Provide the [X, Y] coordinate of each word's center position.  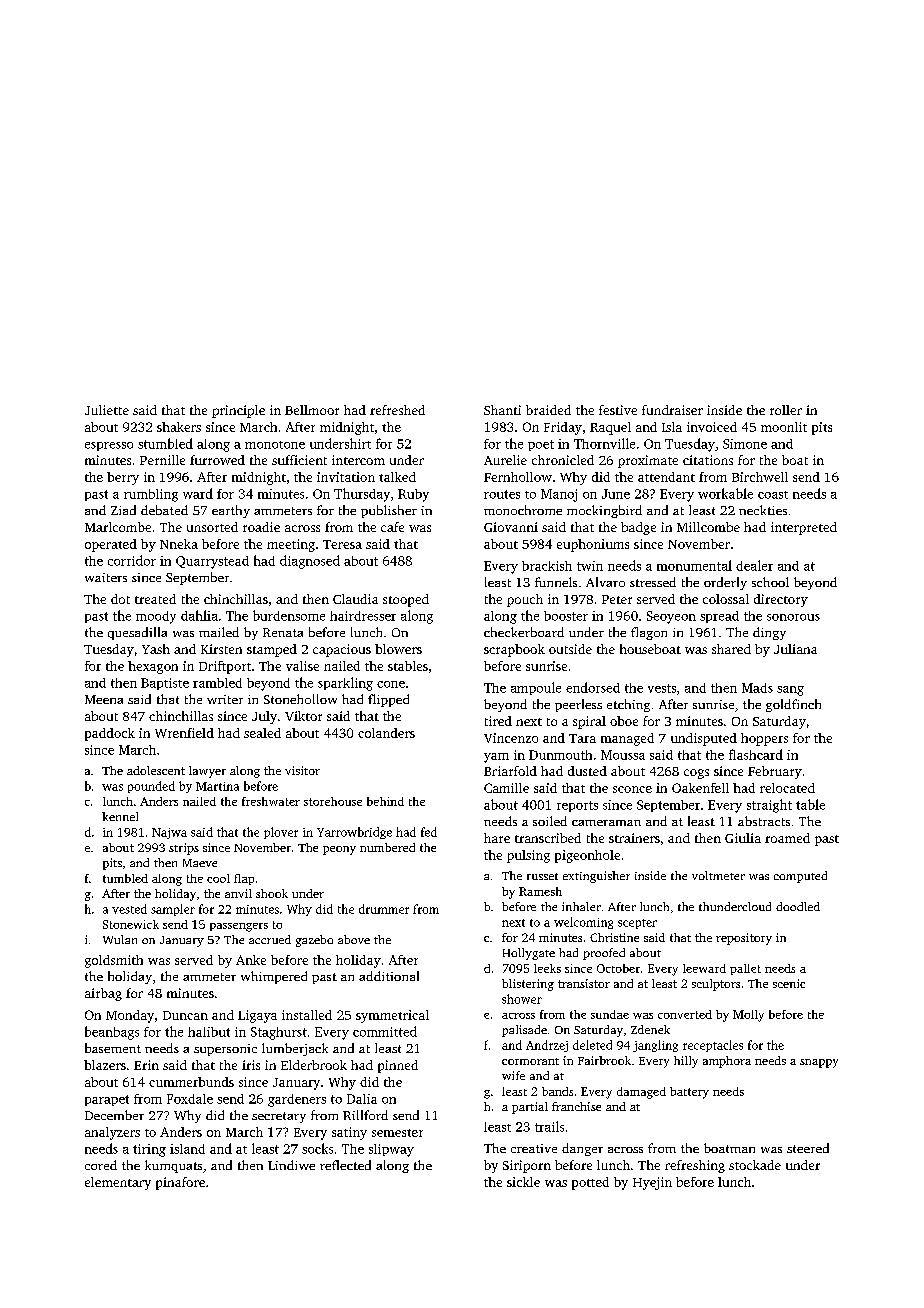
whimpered [274, 977]
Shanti [502, 410]
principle [238, 411]
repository [744, 939]
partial [530, 1108]
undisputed [704, 739]
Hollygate [529, 954]
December [114, 1115]
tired [498, 721]
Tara [582, 738]
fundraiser [672, 410]
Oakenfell [700, 788]
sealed [262, 733]
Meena [104, 699]
